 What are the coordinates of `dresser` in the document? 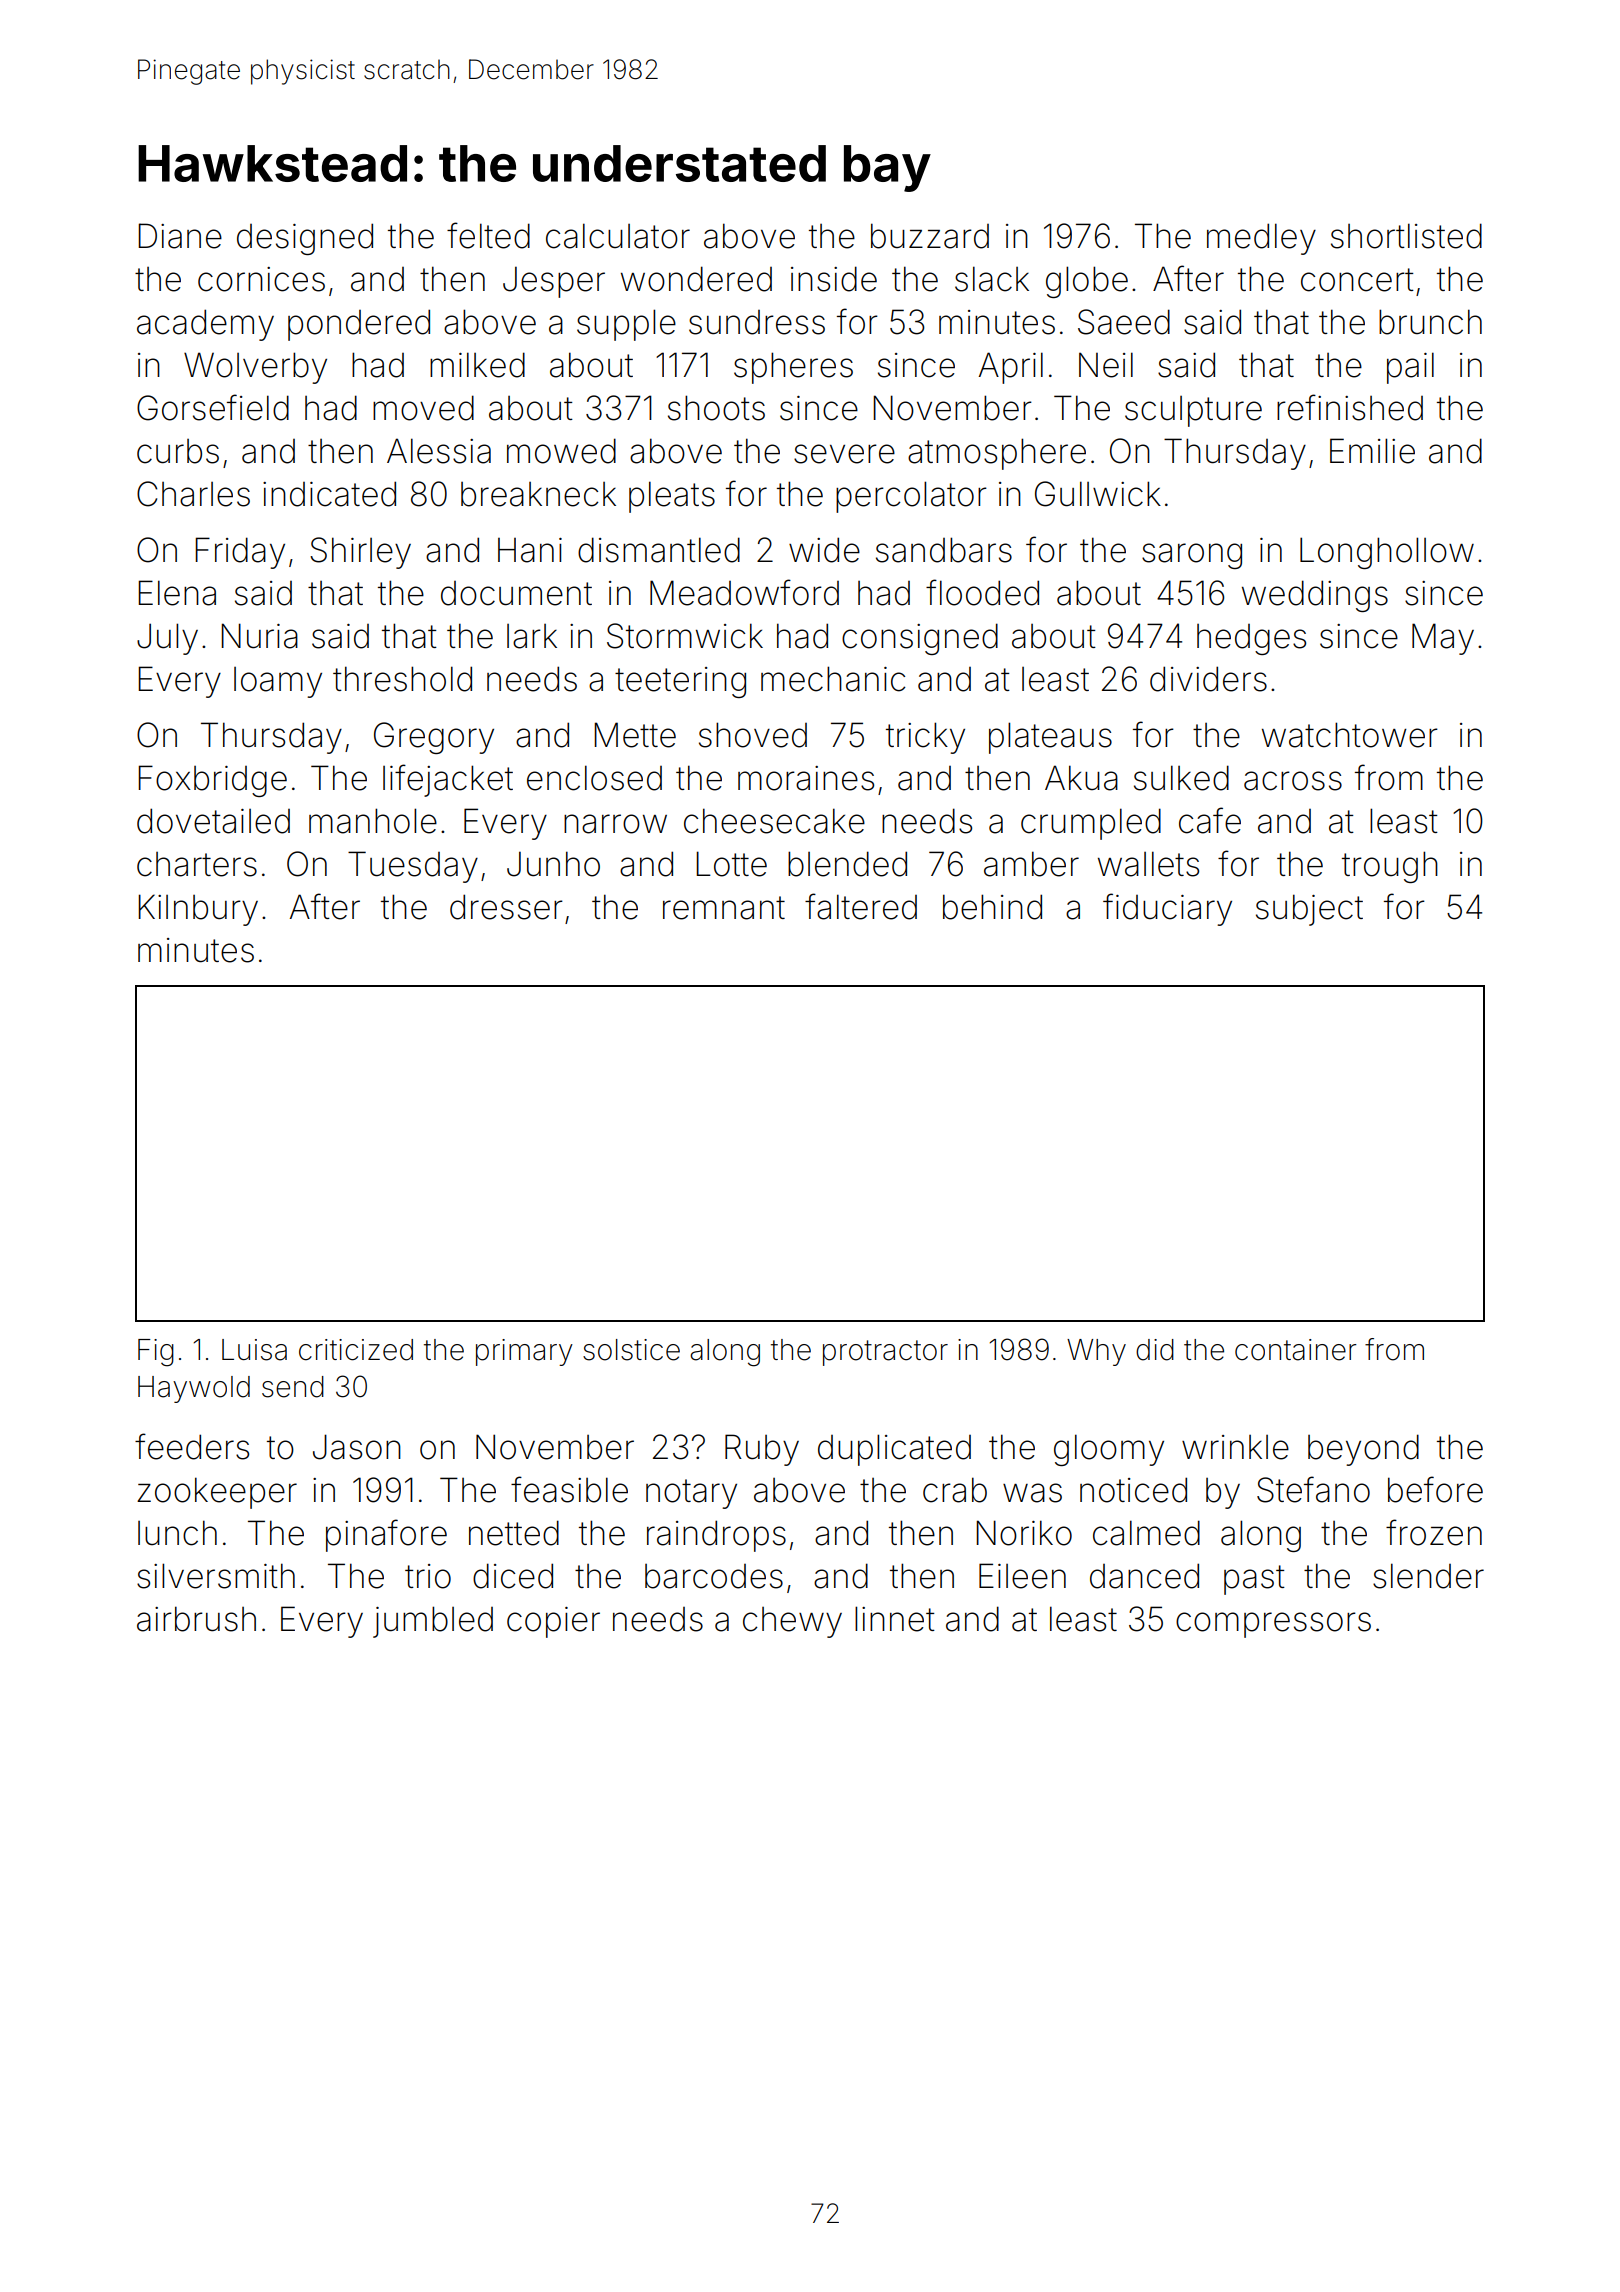 It's located at (506, 907).
